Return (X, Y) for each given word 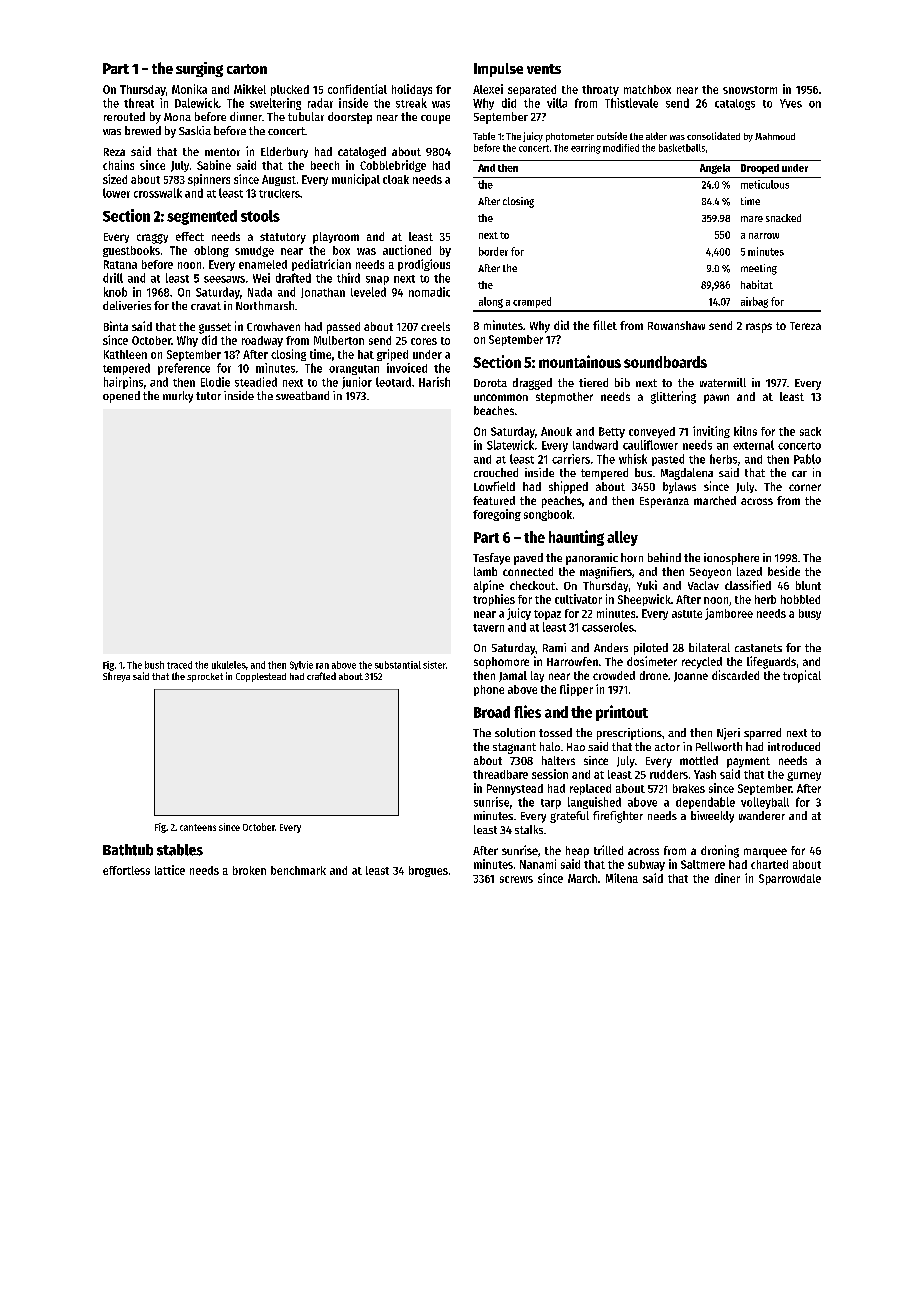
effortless (126, 870)
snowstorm (750, 90)
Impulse (498, 70)
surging (199, 69)
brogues (428, 871)
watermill (723, 382)
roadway (262, 341)
